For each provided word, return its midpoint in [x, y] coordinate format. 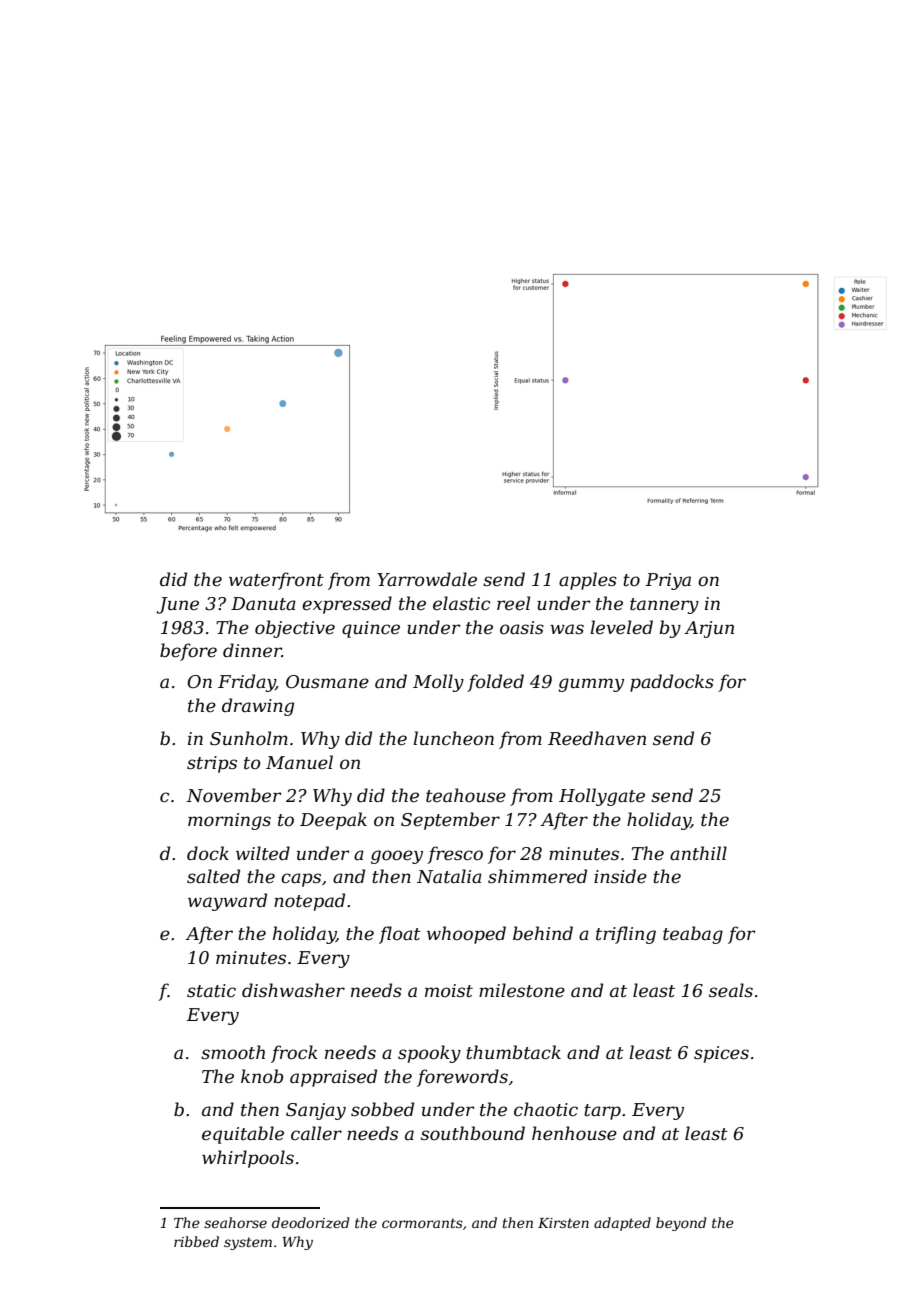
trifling [626, 935]
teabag [693, 935]
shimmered [537, 876]
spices [721, 1054]
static [211, 991]
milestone [522, 990]
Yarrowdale [427, 579]
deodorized [310, 1223]
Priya [668, 581]
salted [213, 876]
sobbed [382, 1109]
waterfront [276, 581]
